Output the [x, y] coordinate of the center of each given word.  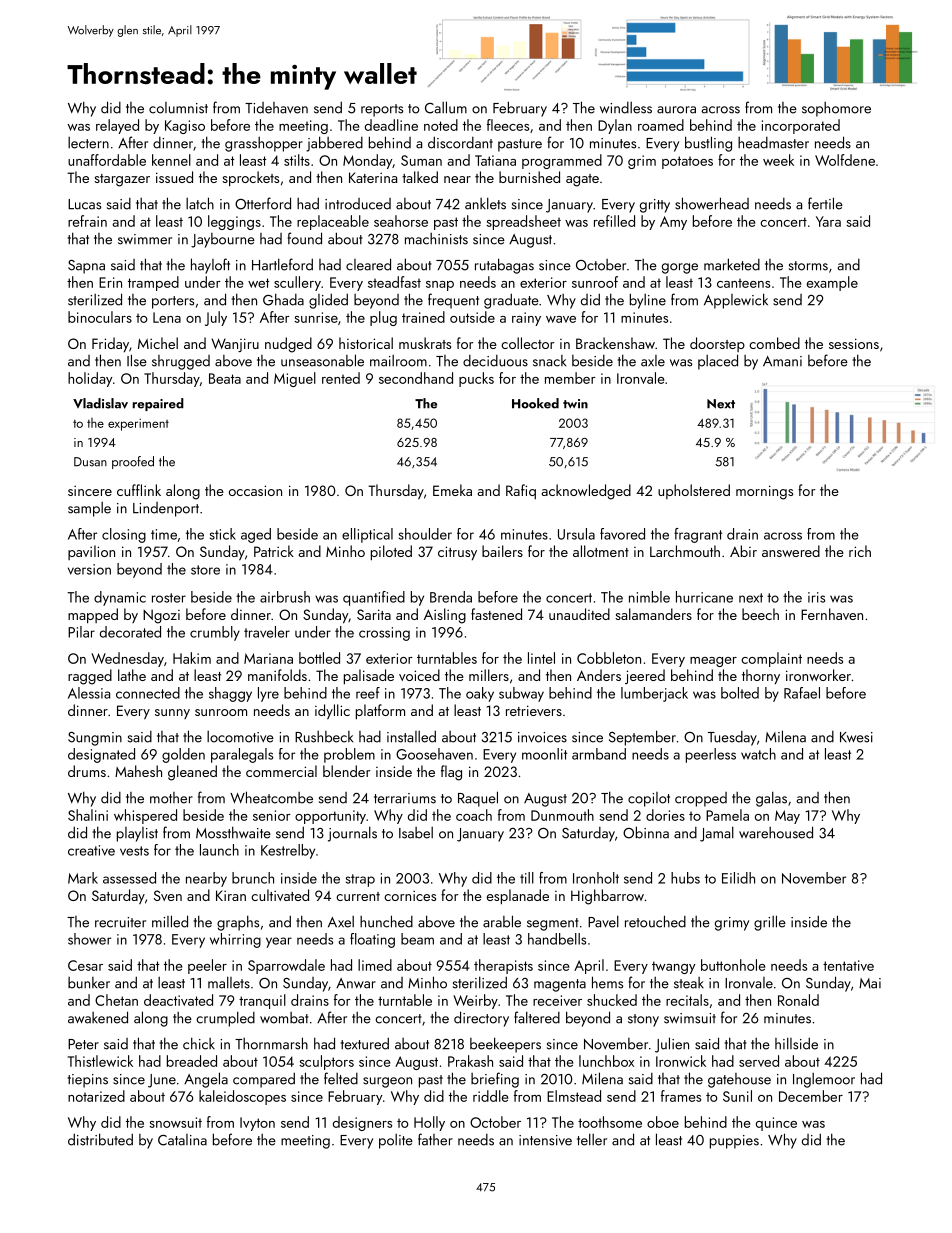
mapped [93, 615]
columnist [178, 108]
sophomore [836, 109]
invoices [542, 737]
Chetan [116, 1000]
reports [382, 110]
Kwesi [856, 737]
